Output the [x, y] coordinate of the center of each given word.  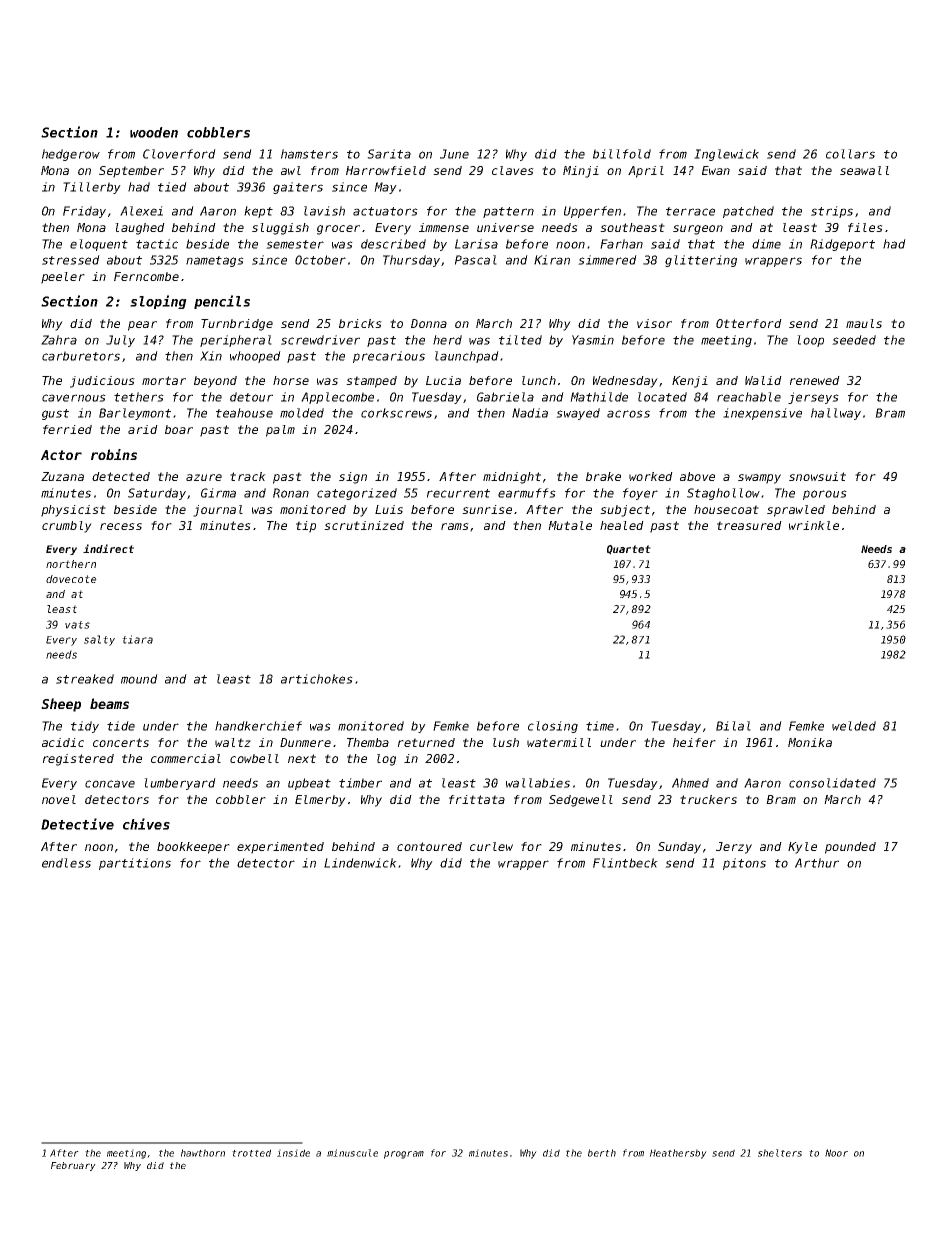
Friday [84, 212]
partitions [135, 864]
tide [121, 726]
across [628, 414]
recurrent [458, 493]
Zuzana [62, 476]
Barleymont [135, 414]
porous [825, 495]
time [600, 726]
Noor [836, 1153]
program [404, 1155]
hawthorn [203, 1153]
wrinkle [814, 525]
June [454, 154]
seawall [864, 170]
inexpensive [762, 414]
